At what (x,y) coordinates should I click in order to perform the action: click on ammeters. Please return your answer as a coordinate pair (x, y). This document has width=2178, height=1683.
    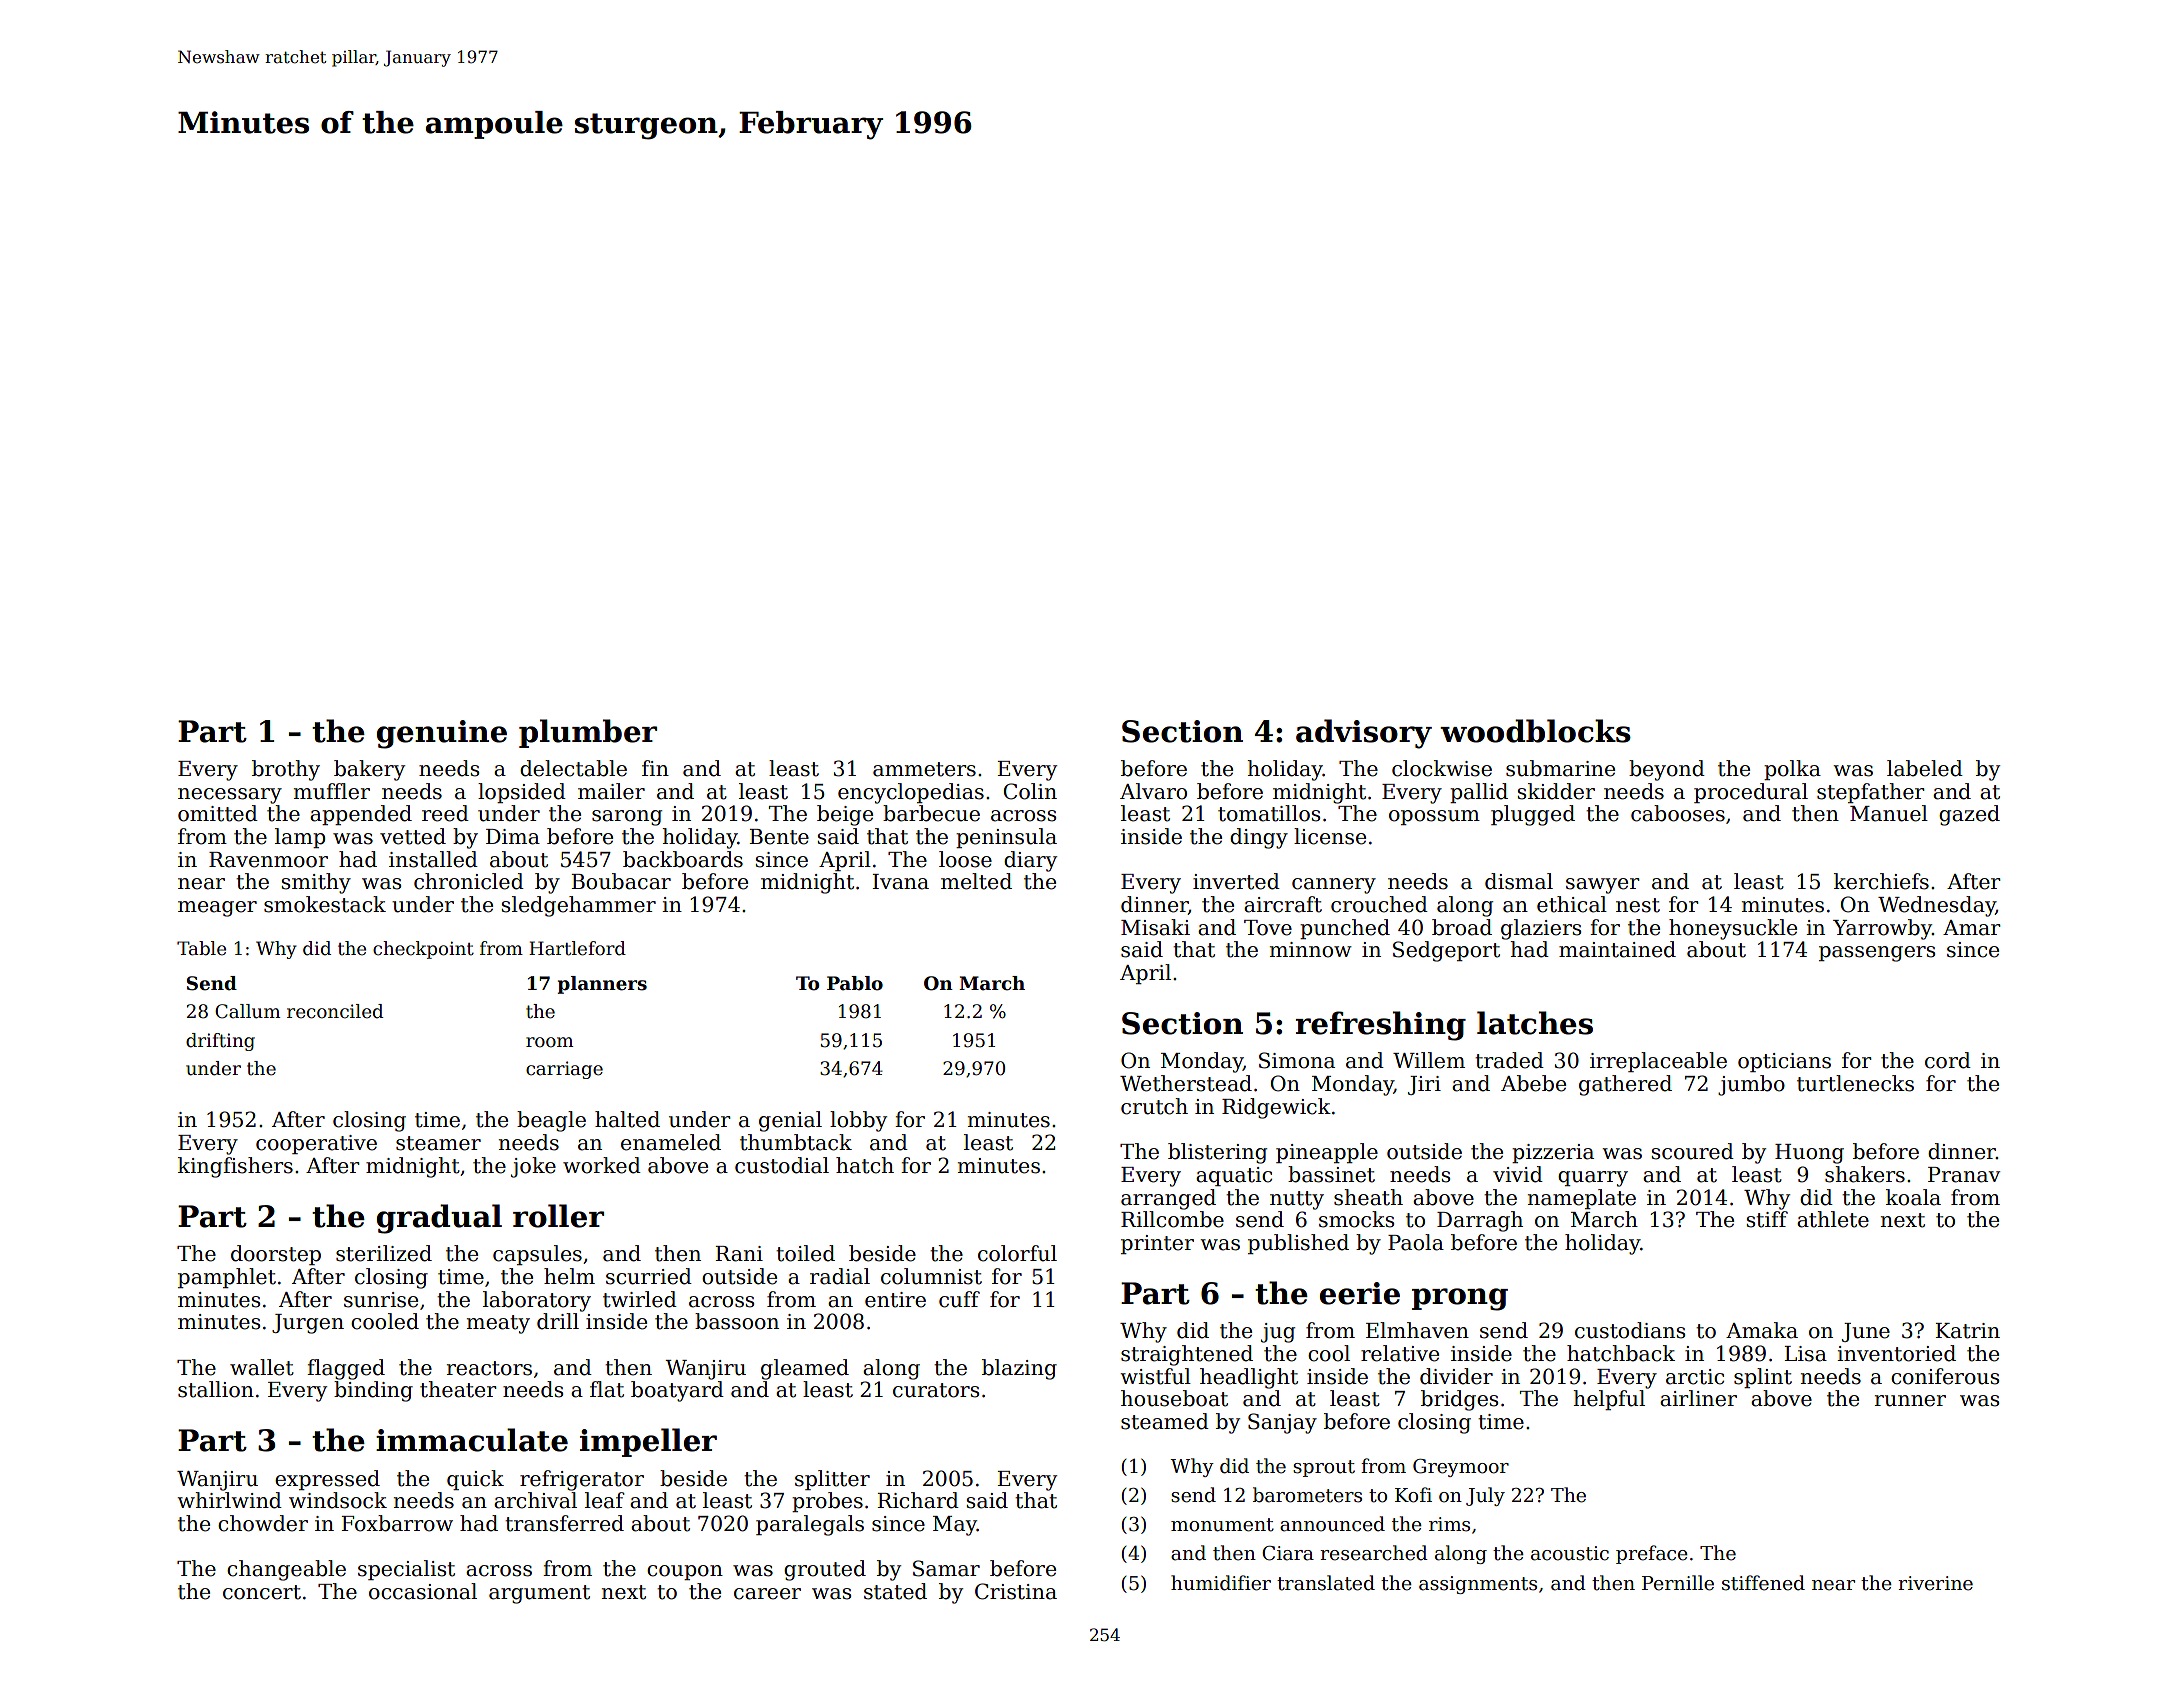
    Looking at the image, I should click on (924, 769).
